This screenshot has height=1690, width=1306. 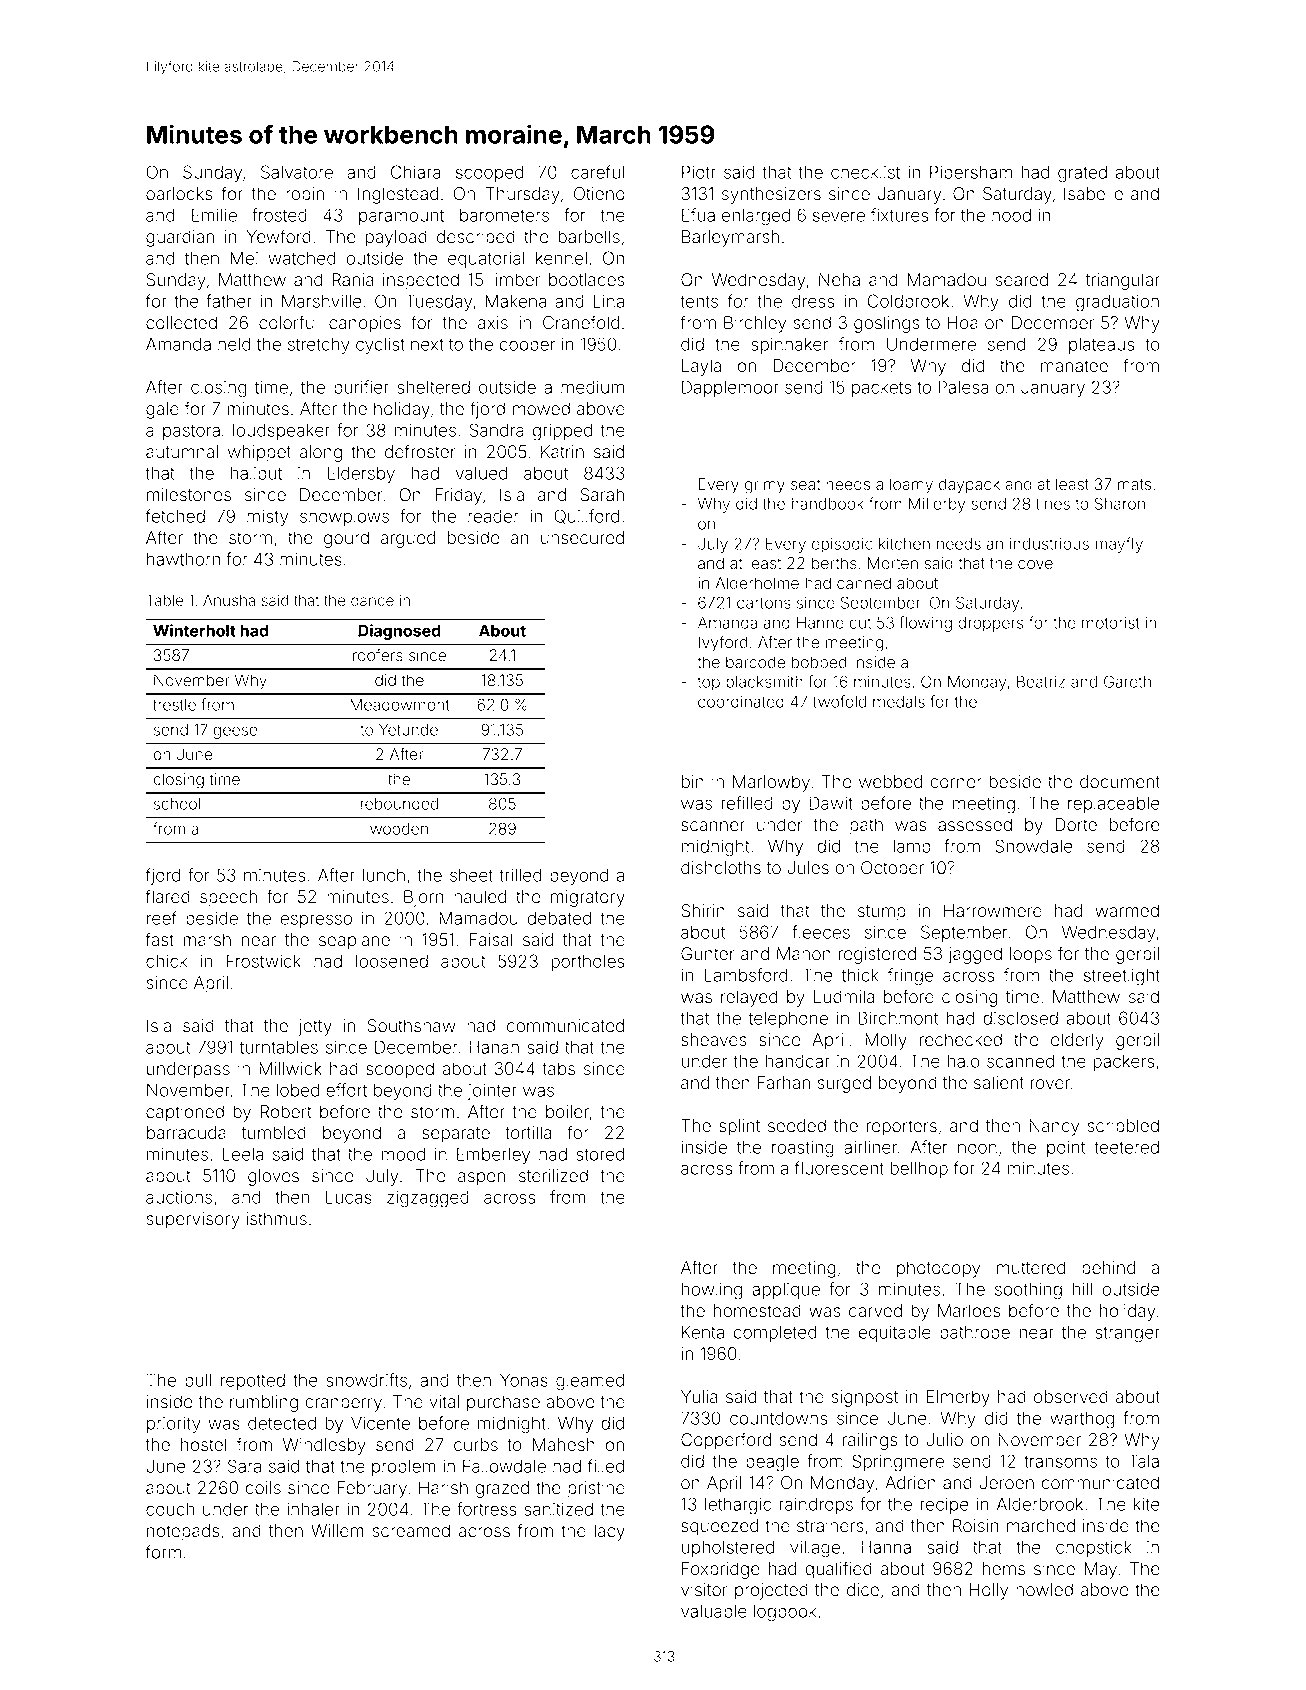 What do you see at coordinates (772, 1463) in the screenshot?
I see `beagle` at bounding box center [772, 1463].
